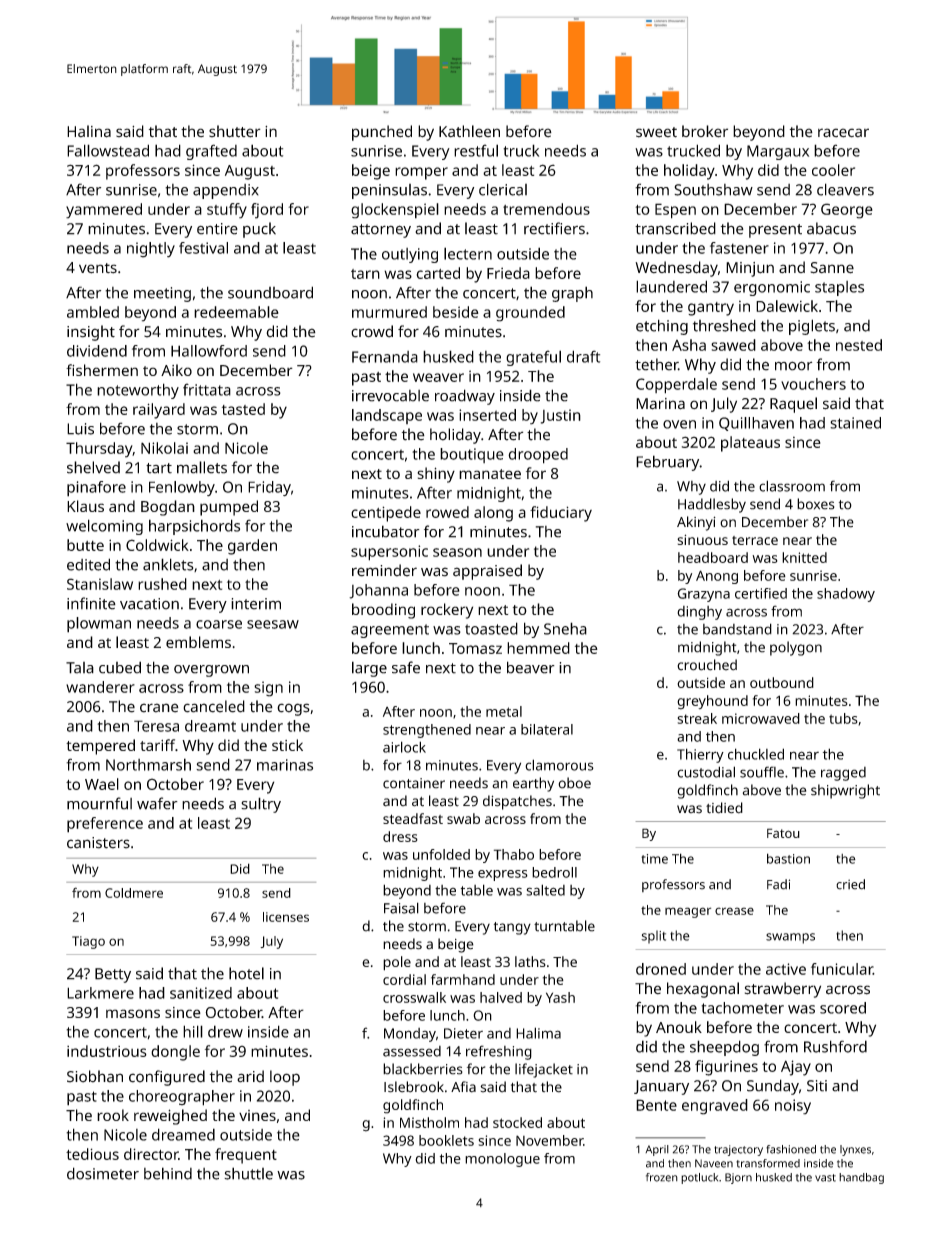 The width and height of the screenshot is (952, 1233). Describe the element at coordinates (438, 377) in the screenshot. I see `weaver` at that location.
